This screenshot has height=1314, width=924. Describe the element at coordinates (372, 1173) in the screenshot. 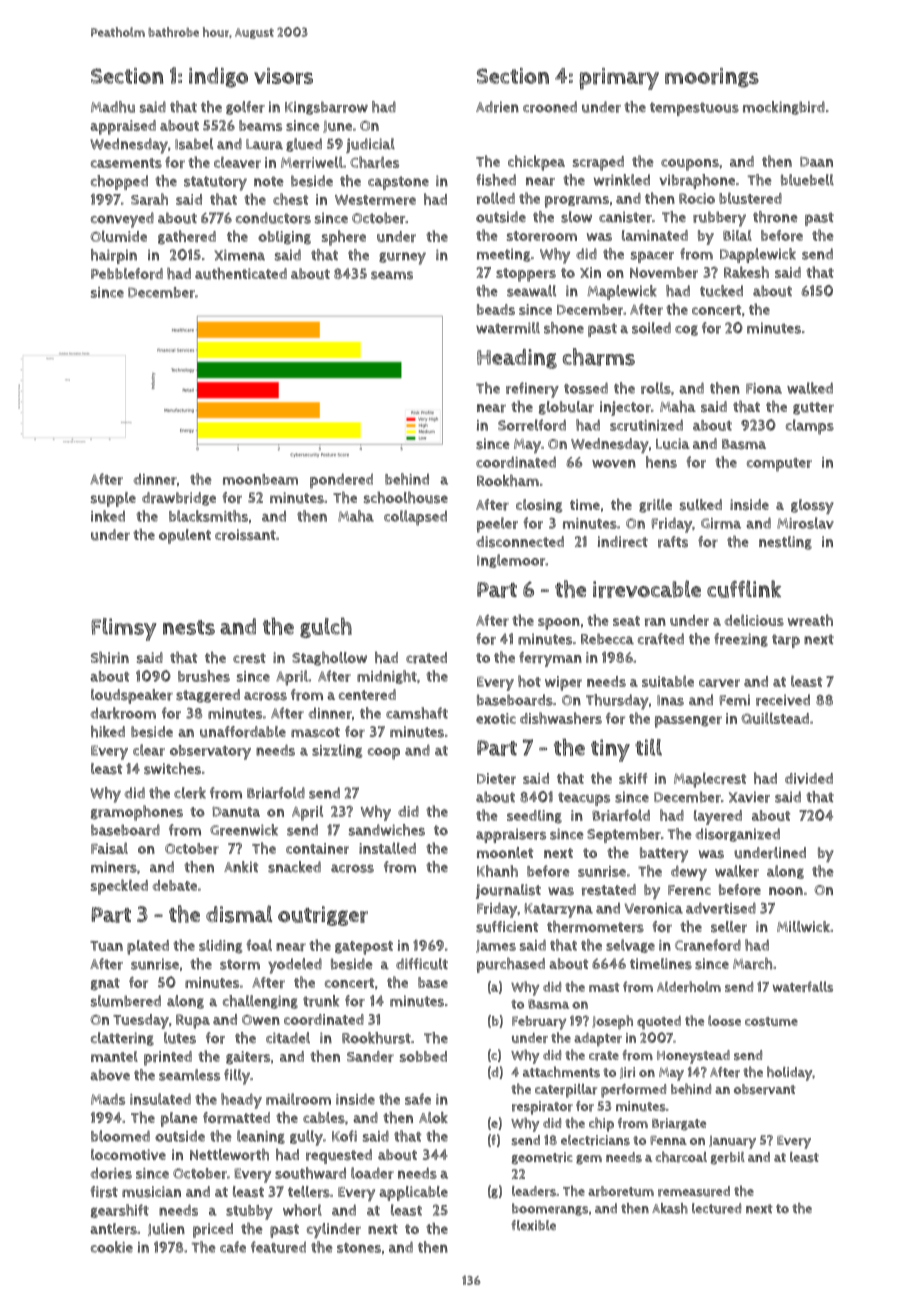

I see `loader` at that location.
